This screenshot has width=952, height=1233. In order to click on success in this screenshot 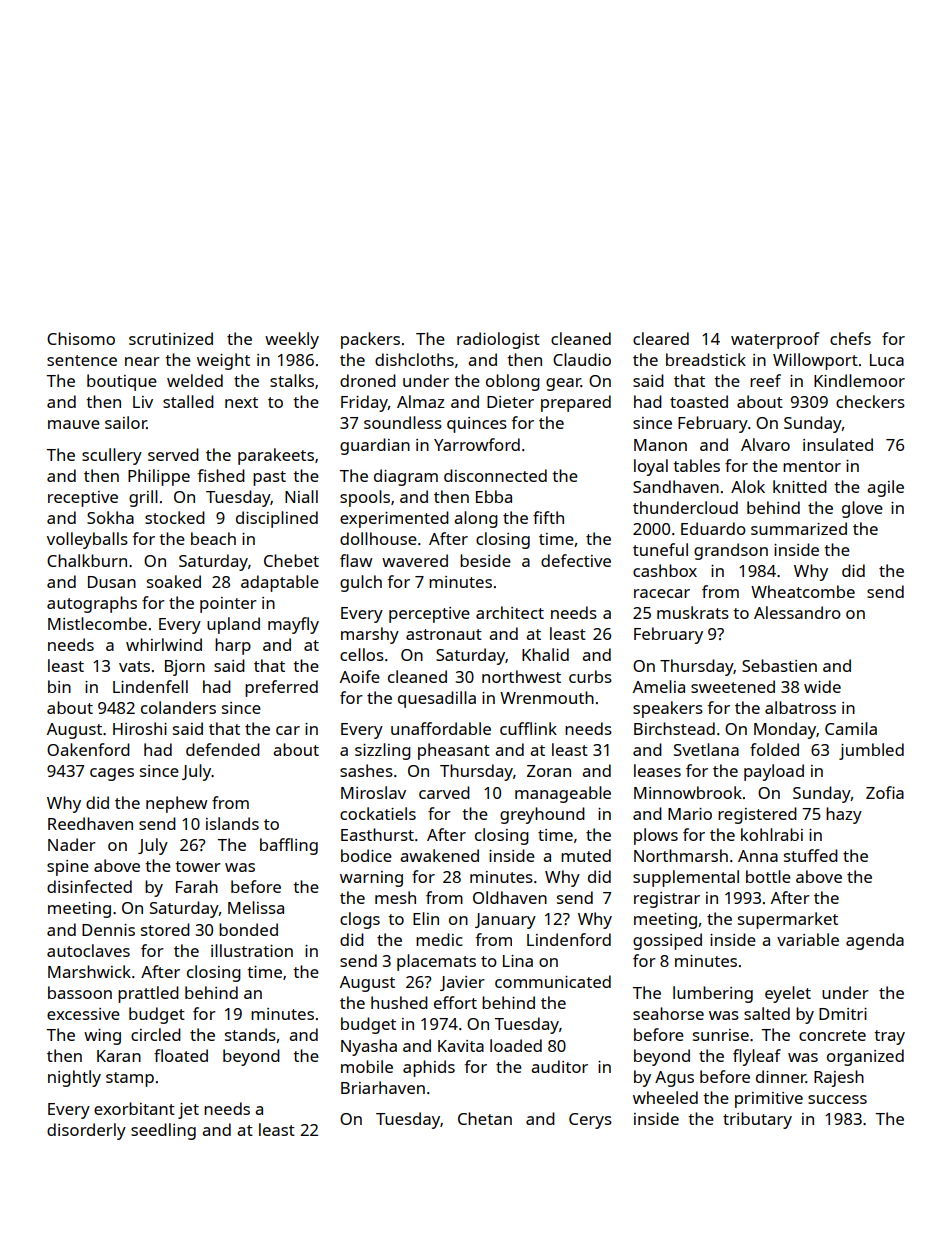, I will do `click(837, 1099)`.
